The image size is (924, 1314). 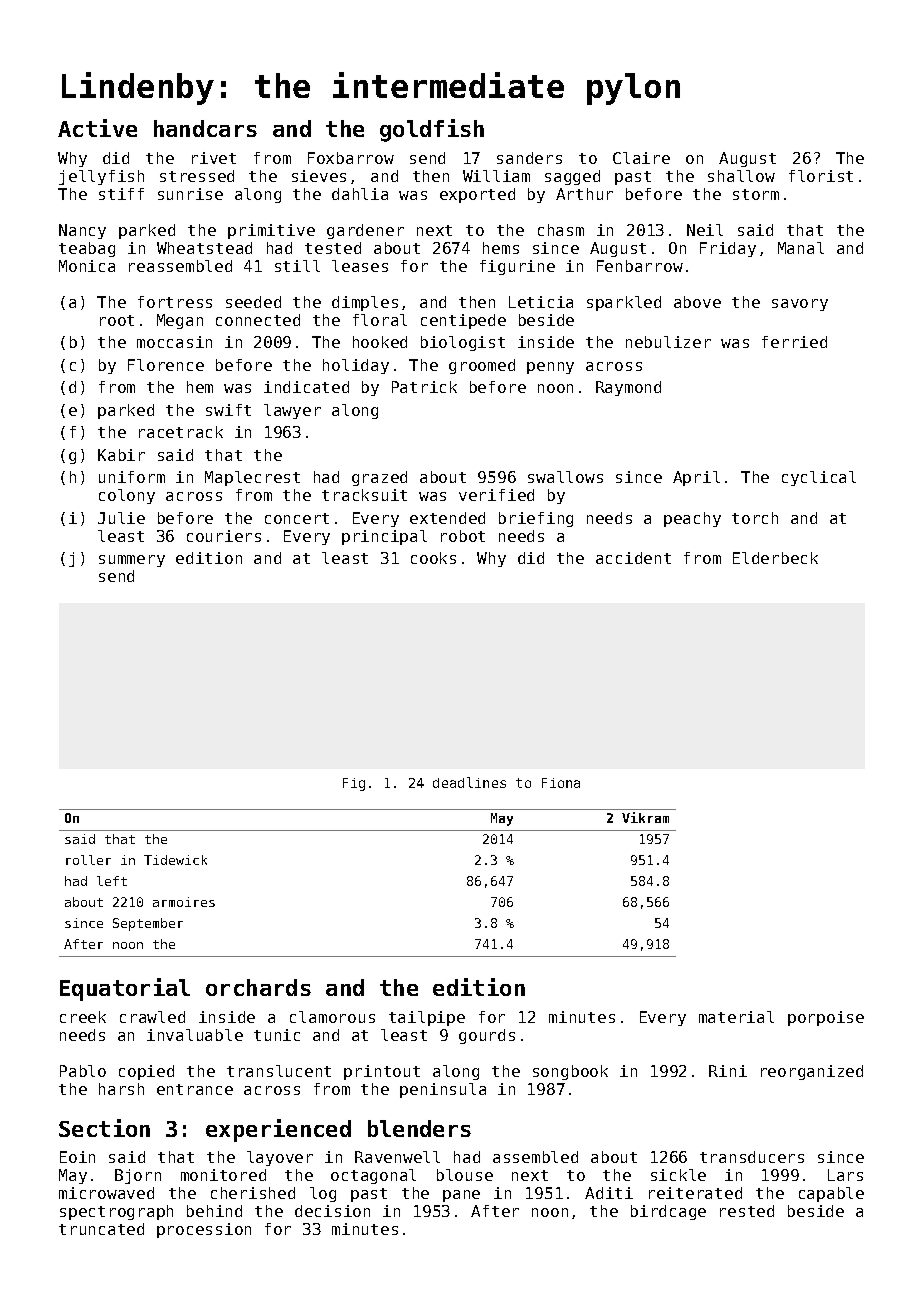 I want to click on left, so click(x=112, y=881).
